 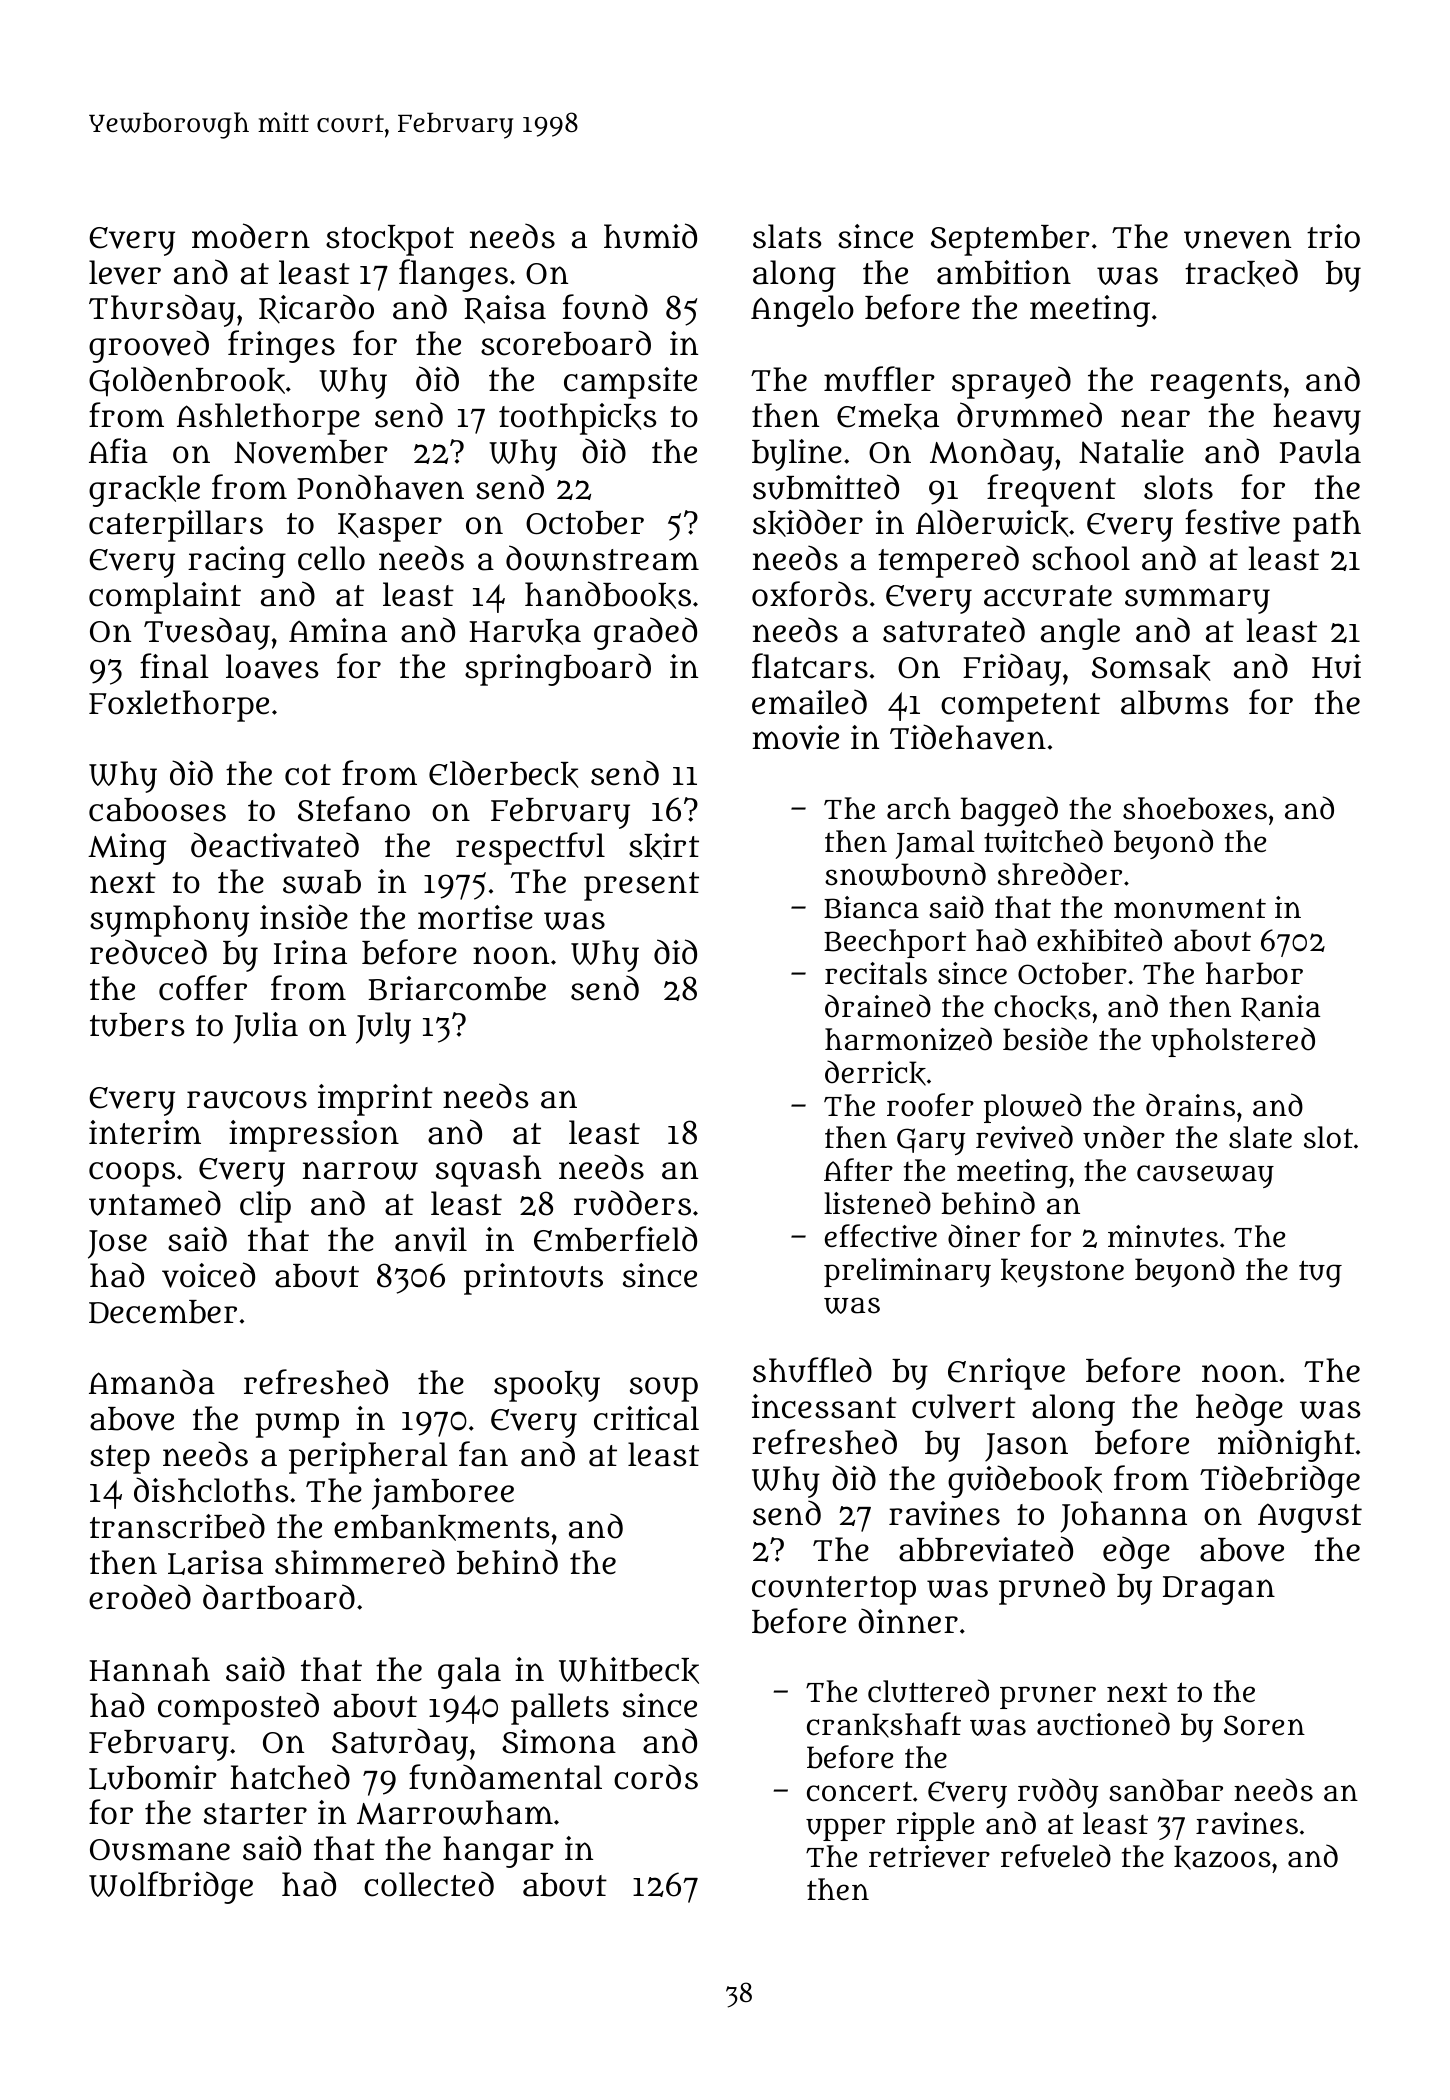 I want to click on step, so click(x=120, y=1459).
